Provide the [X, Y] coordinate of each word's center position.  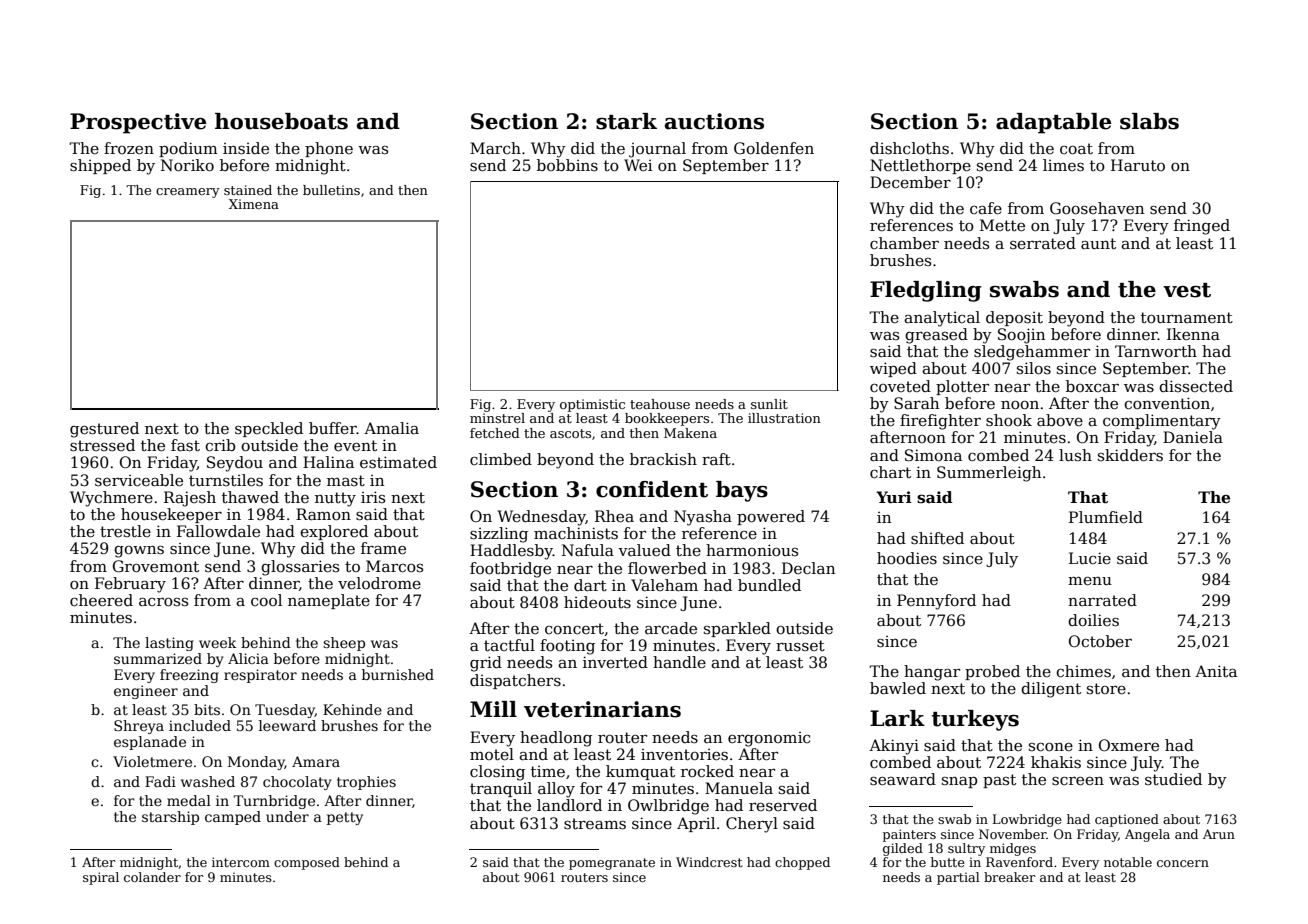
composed [307, 863]
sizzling [499, 535]
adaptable [1053, 123]
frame [383, 548]
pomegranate [612, 864]
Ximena [254, 204]
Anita [1216, 671]
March [495, 148]
